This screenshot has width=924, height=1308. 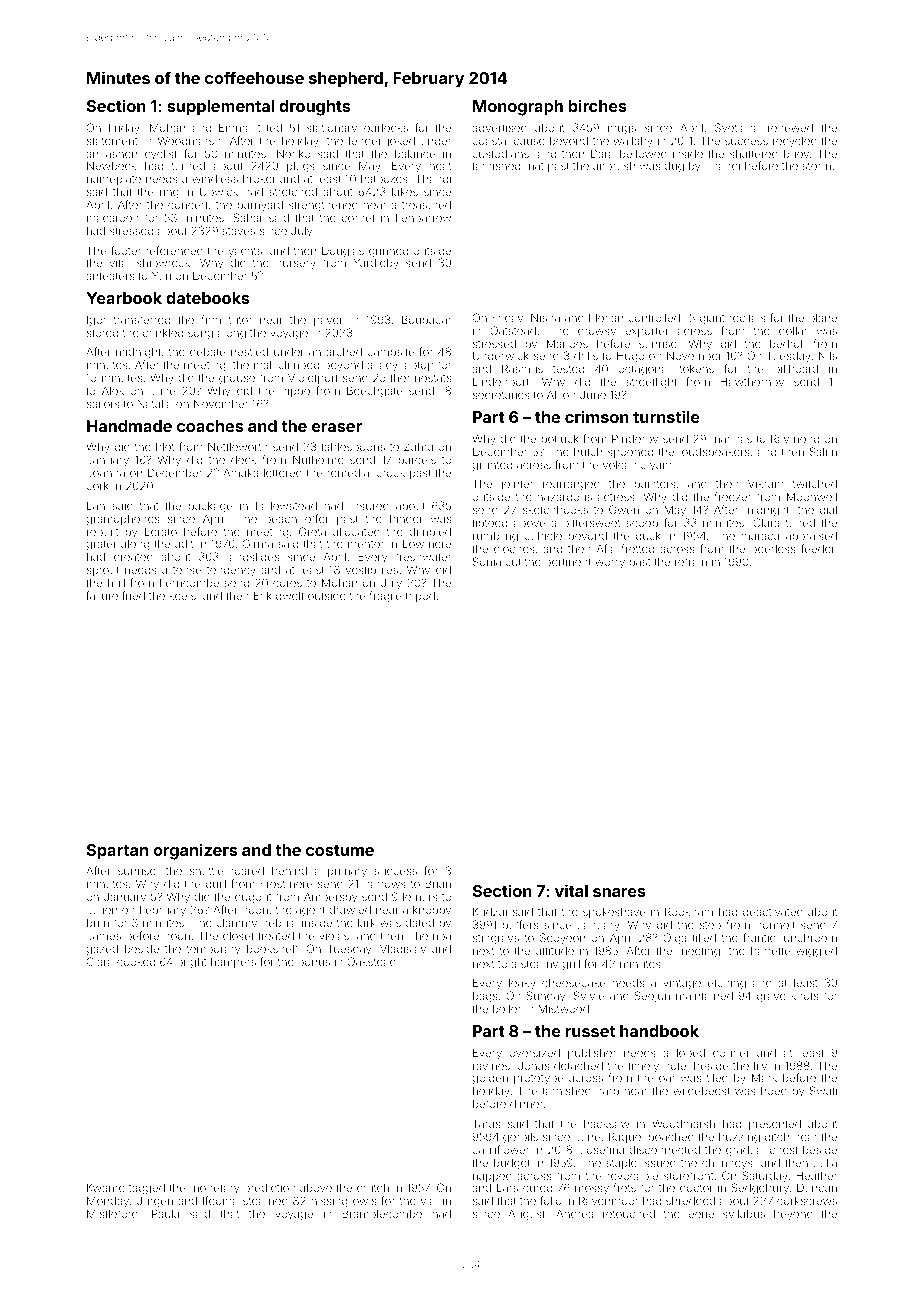 I want to click on tuned, so click(x=800, y=523).
